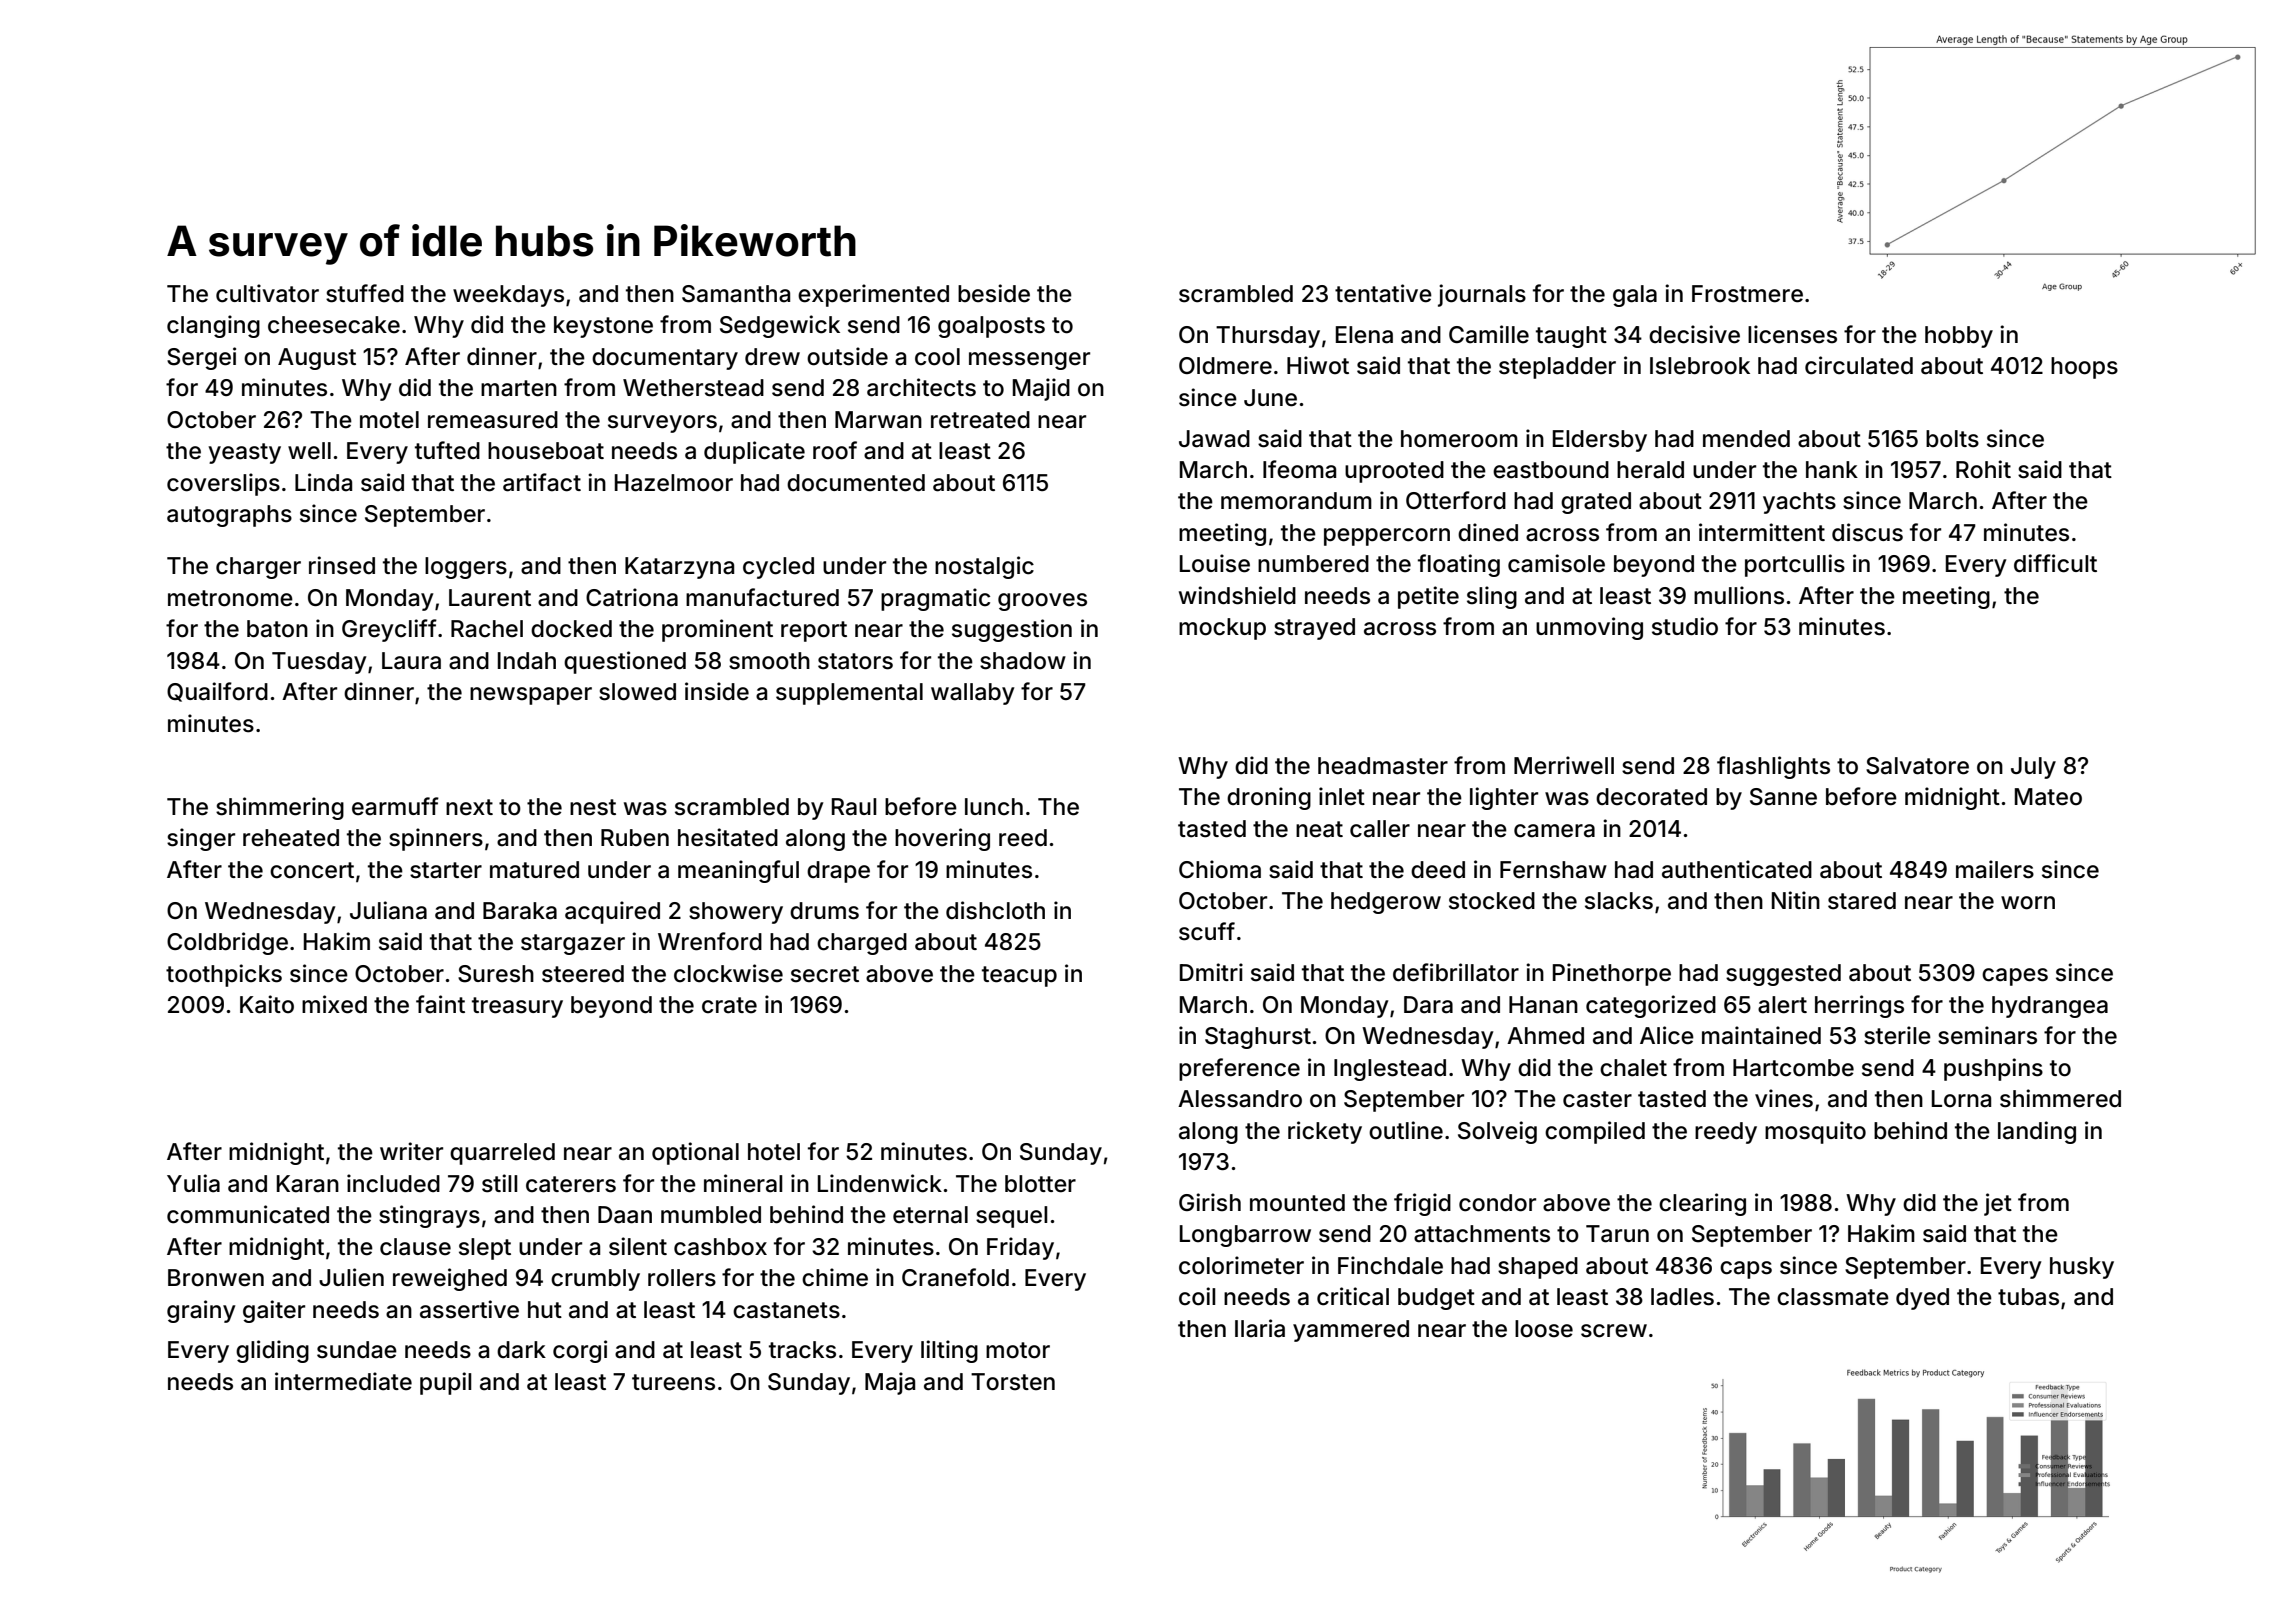  What do you see at coordinates (635, 838) in the screenshot?
I see `Ruben` at bounding box center [635, 838].
